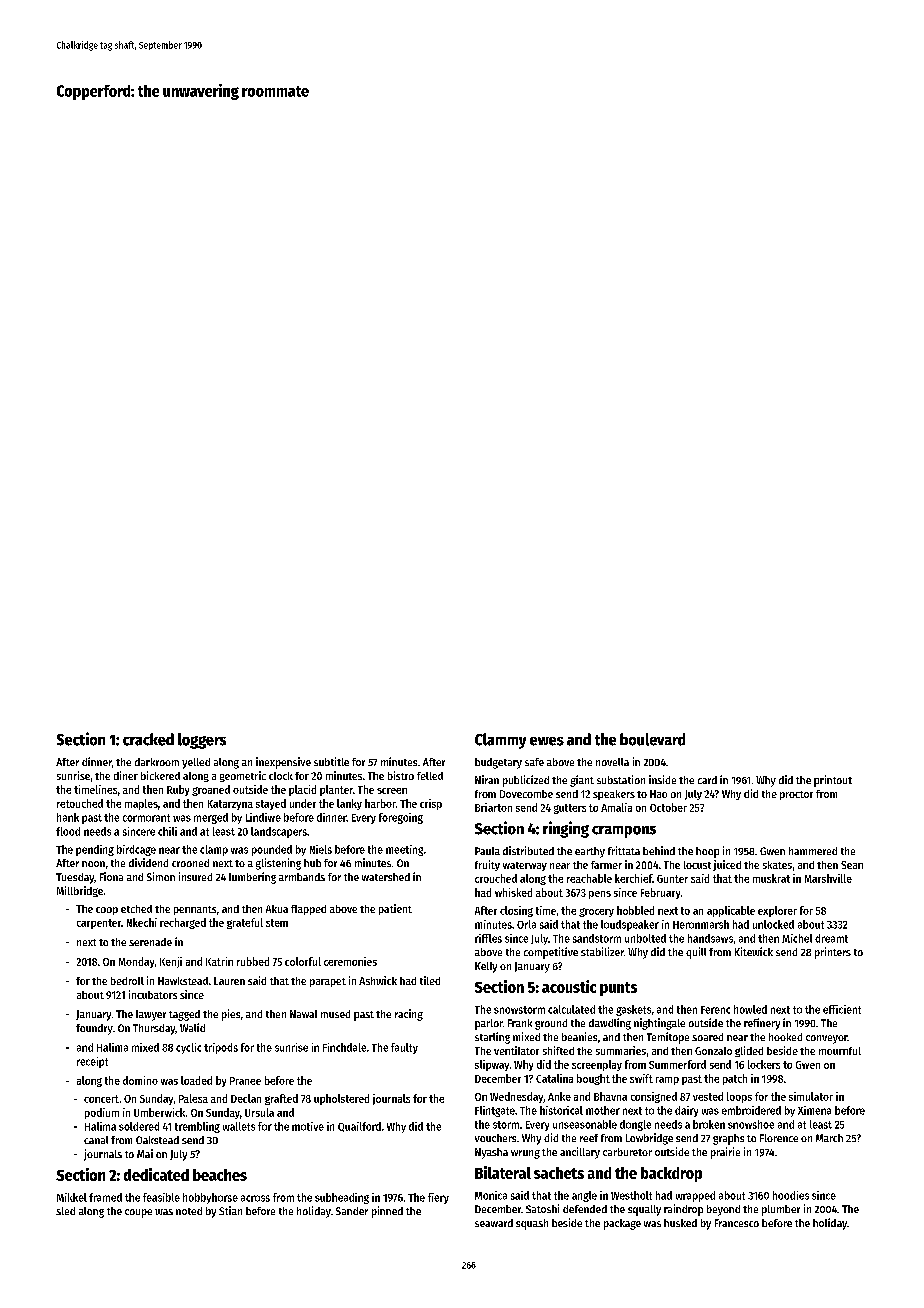  Describe the element at coordinates (494, 1223) in the screenshot. I see `seaward` at that location.
